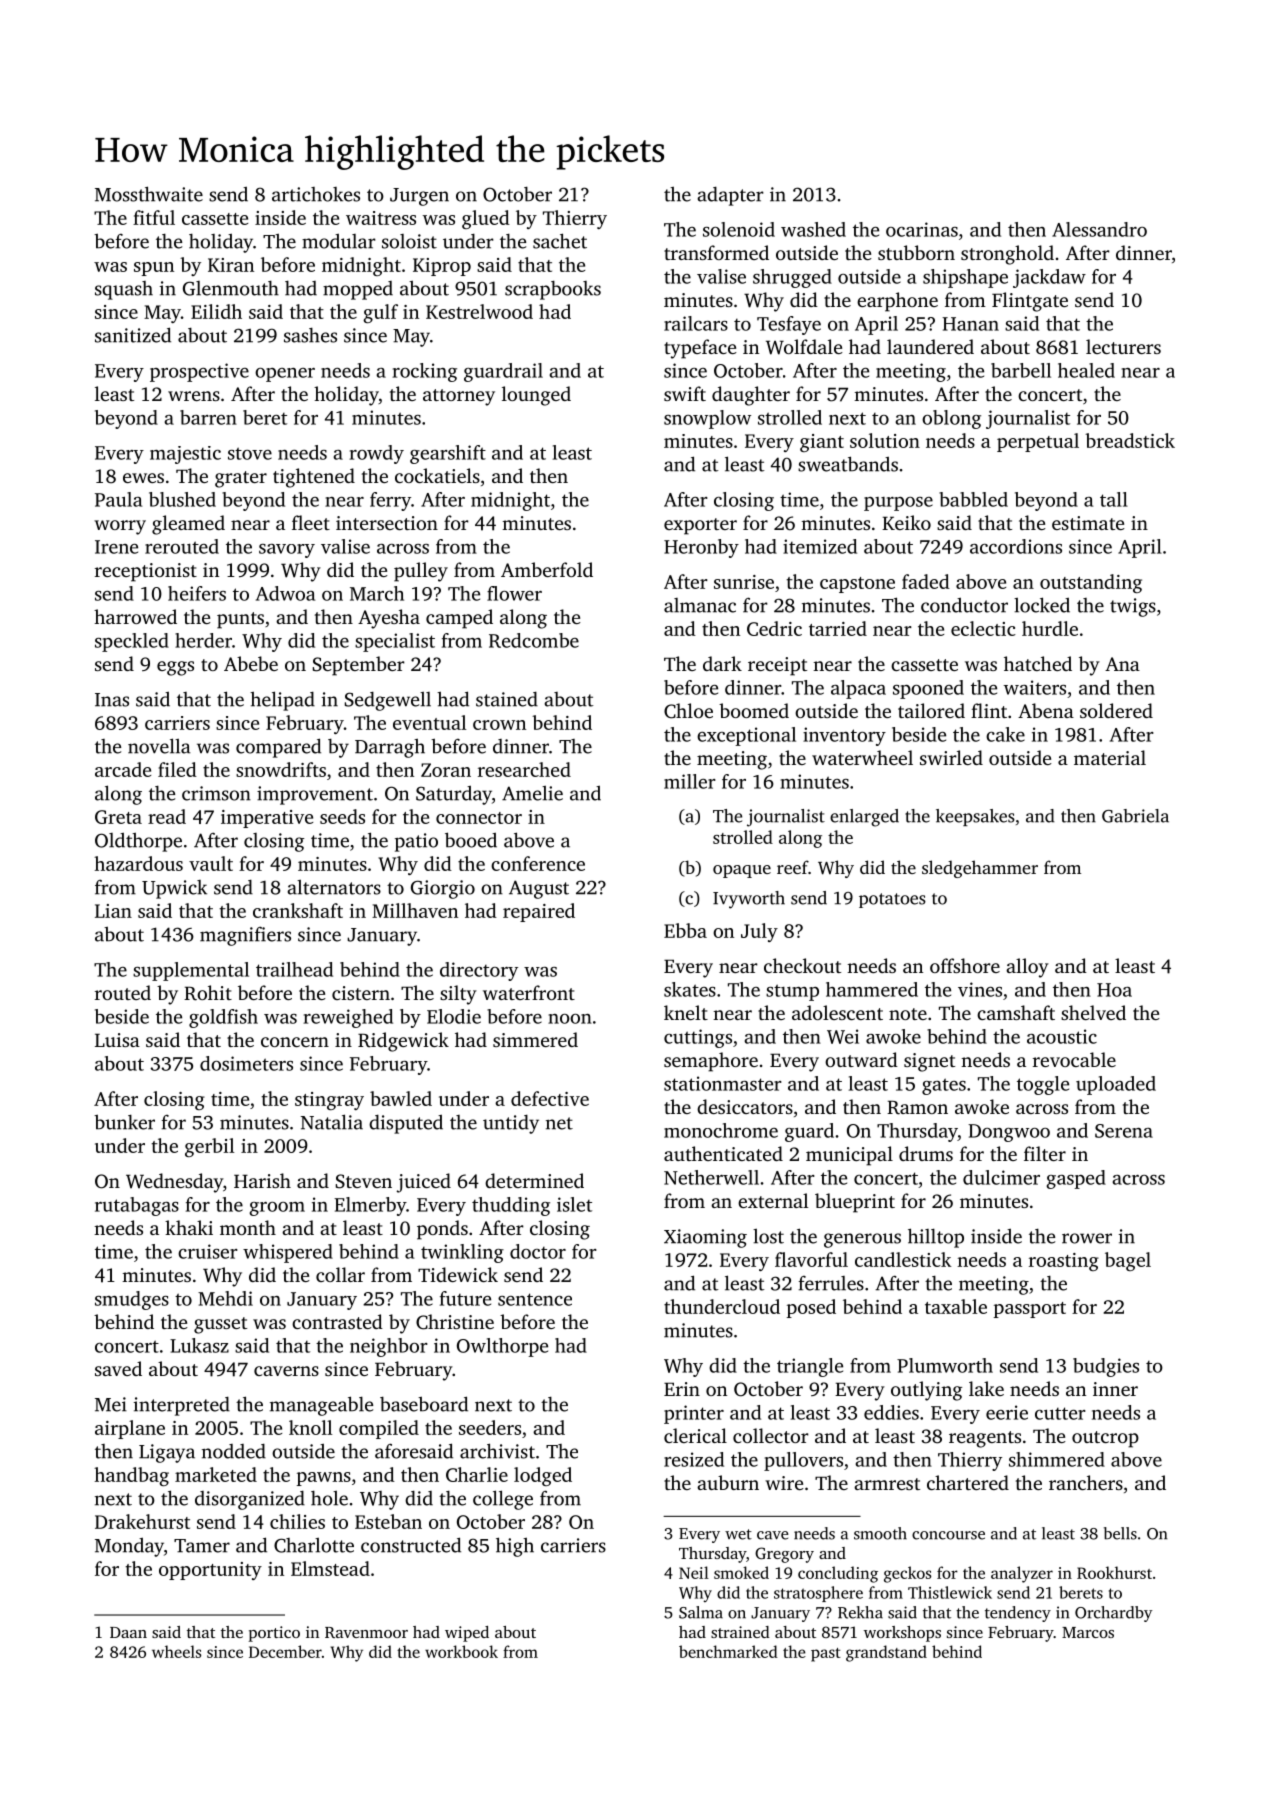  Describe the element at coordinates (1133, 607) in the screenshot. I see `twigs` at that location.
